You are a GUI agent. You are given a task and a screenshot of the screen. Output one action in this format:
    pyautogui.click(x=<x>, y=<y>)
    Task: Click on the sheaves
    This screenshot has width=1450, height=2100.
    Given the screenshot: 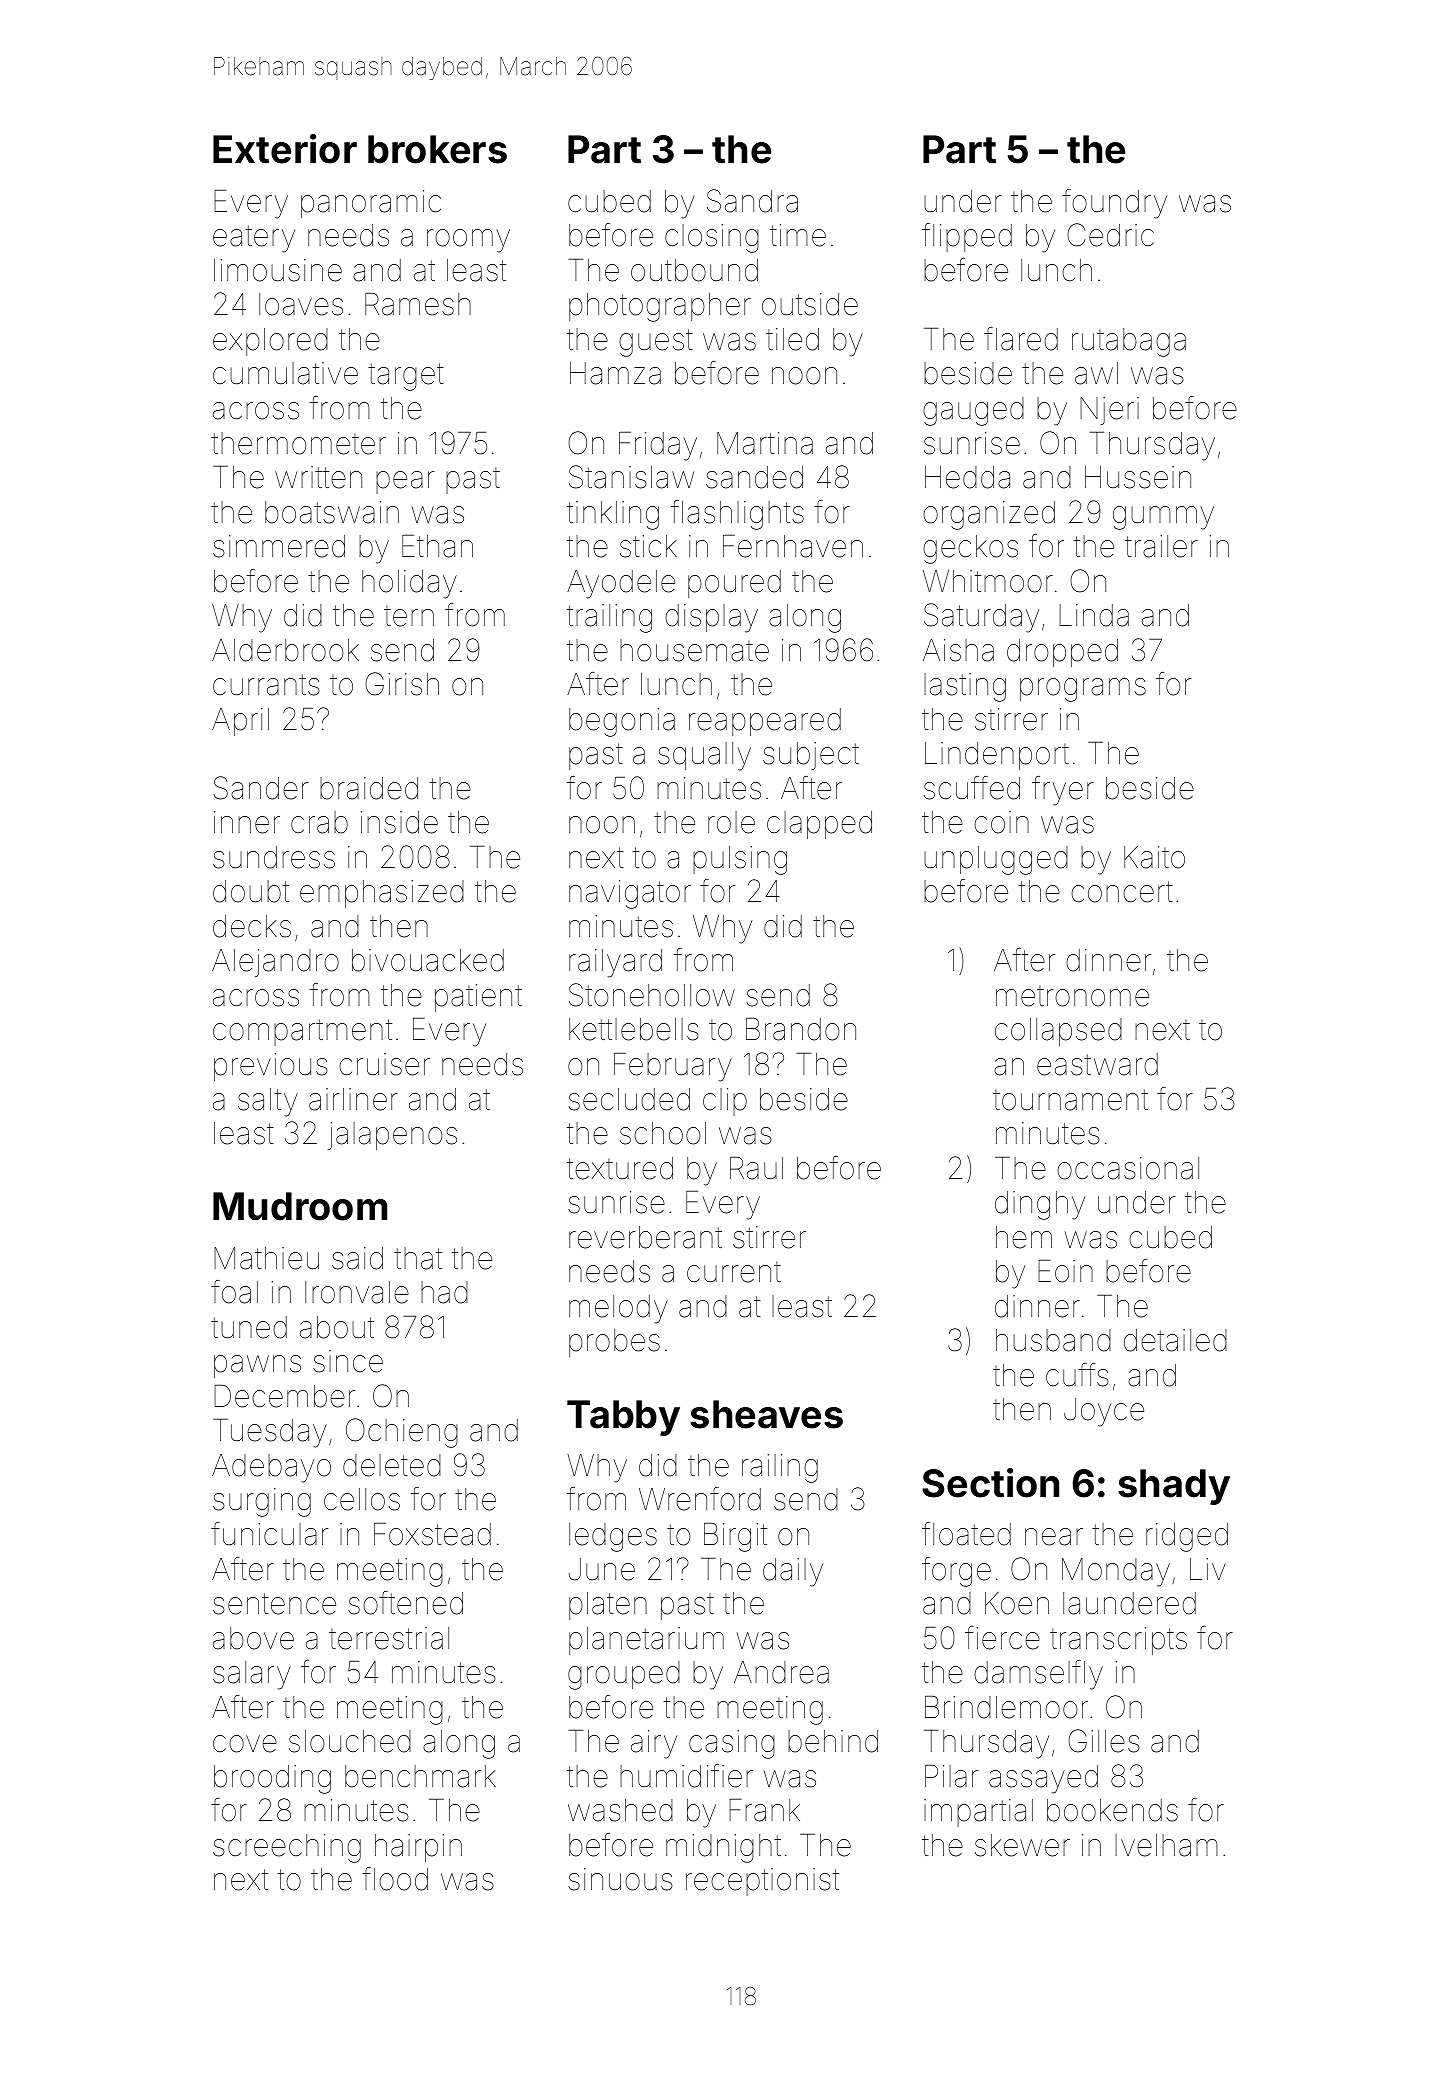 What is the action you would take?
    pyautogui.click(x=766, y=1414)
